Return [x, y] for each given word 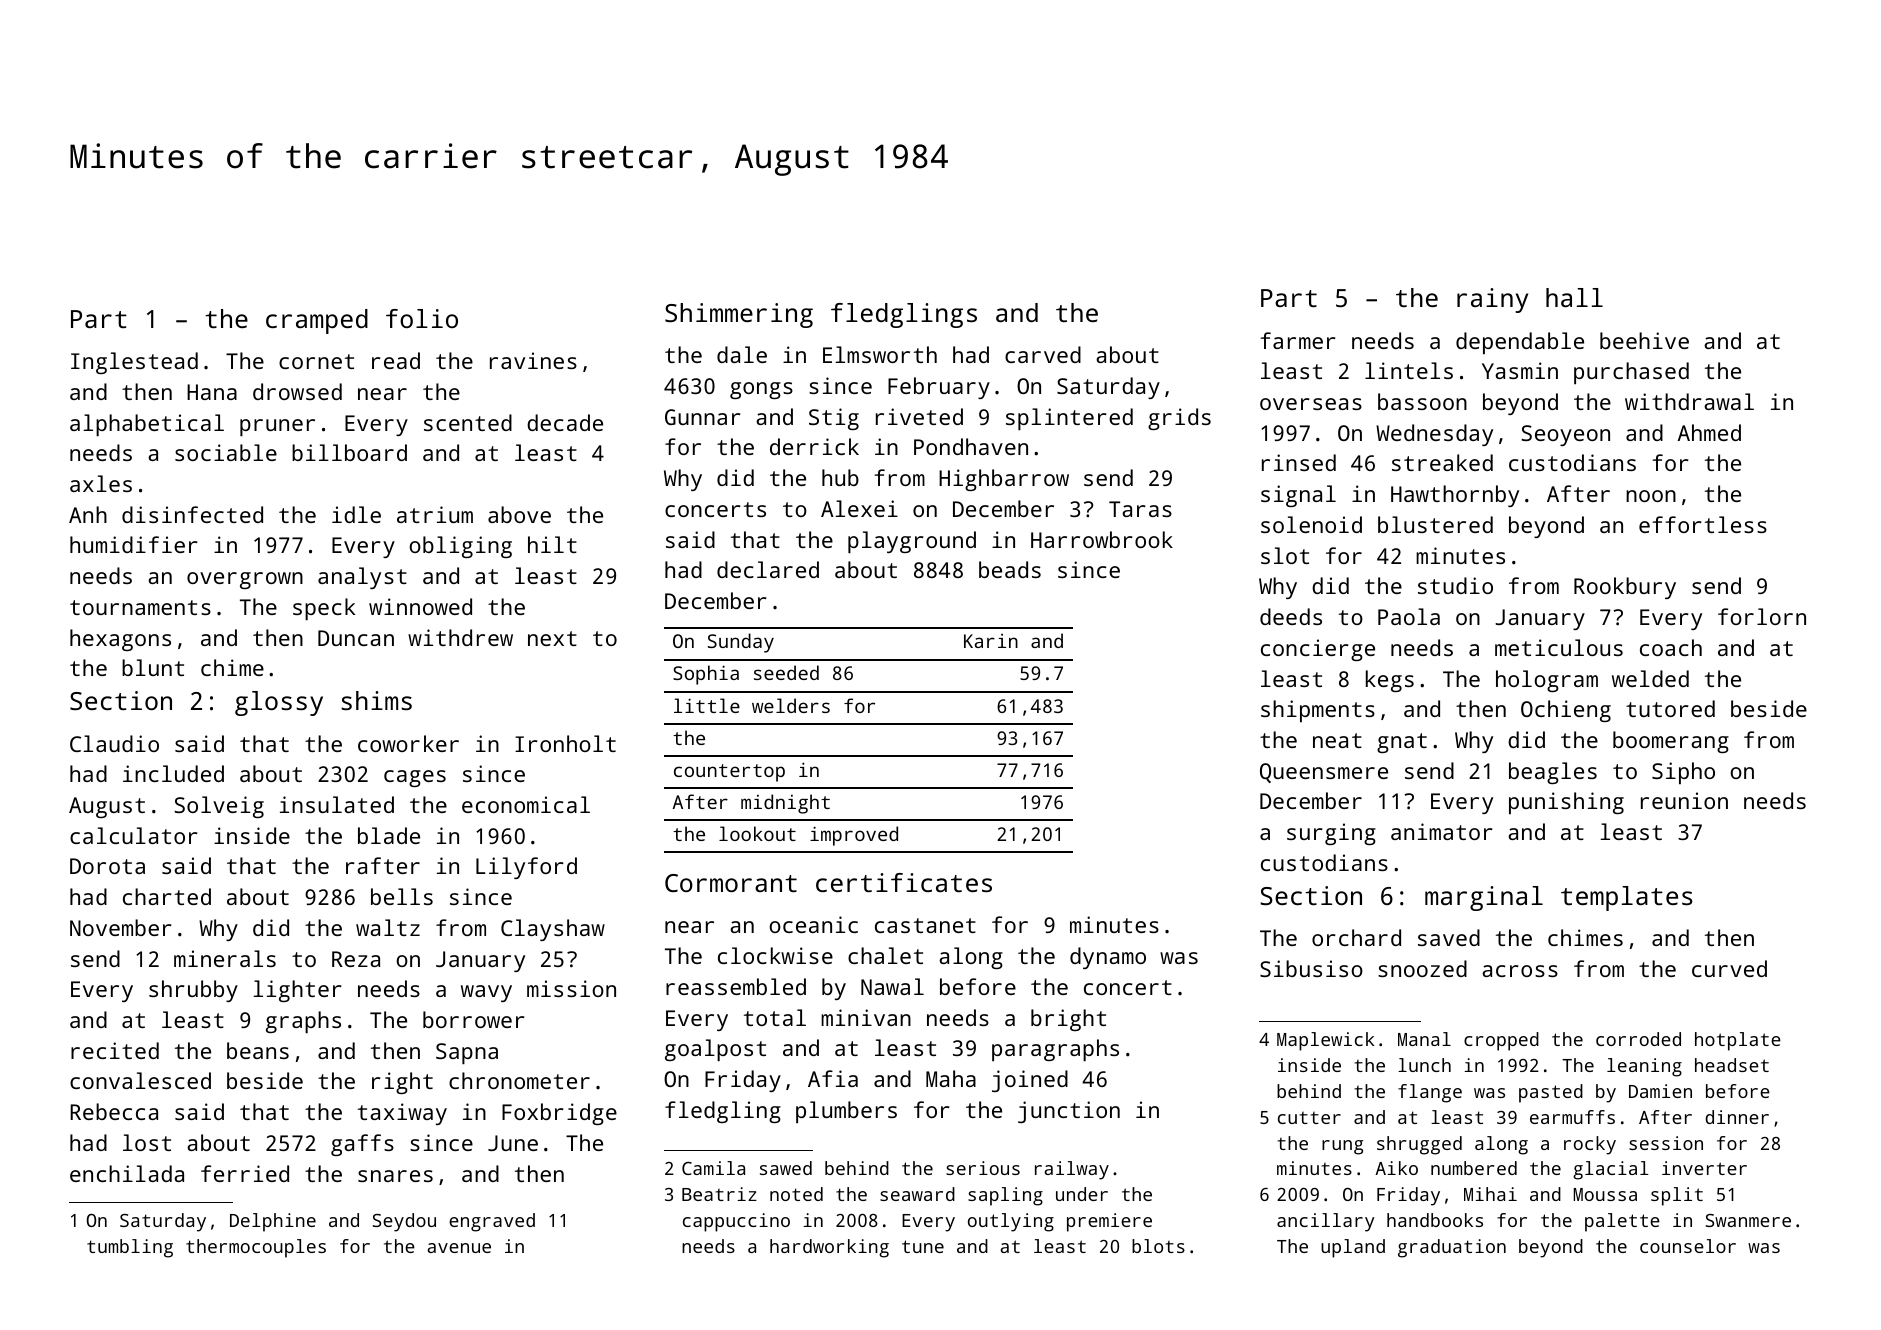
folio [422, 318]
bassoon [1422, 401]
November [120, 927]
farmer [1297, 340]
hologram [1547, 681]
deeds [1291, 616]
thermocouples [256, 1248]
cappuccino [736, 1222]
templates [1627, 898]
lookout [757, 833]
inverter [1704, 1168]
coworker [408, 743]
